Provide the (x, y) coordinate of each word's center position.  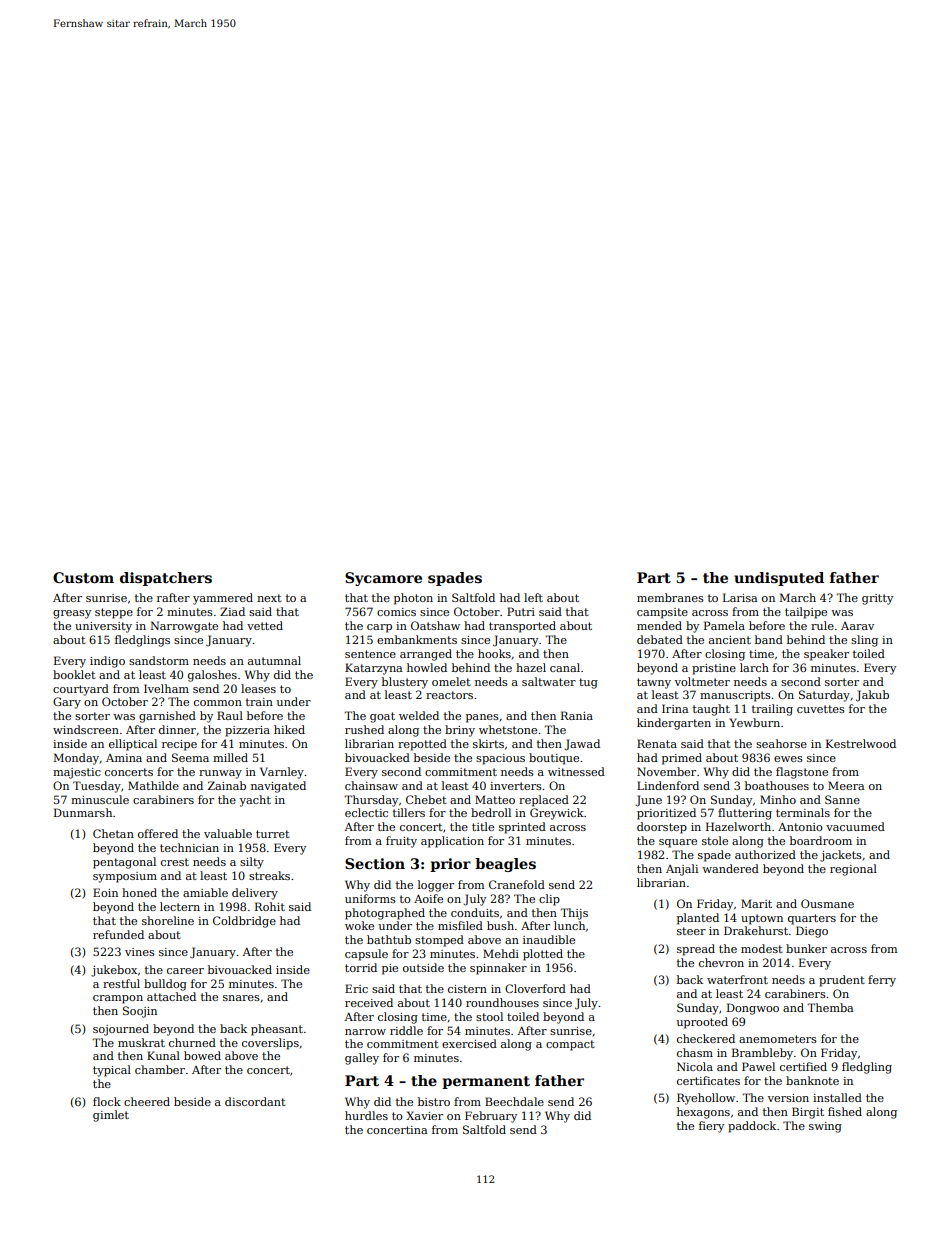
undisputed (779, 579)
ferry (882, 981)
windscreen (86, 729)
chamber (160, 1069)
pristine (714, 669)
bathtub (389, 939)
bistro (434, 1101)
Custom (83, 577)
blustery (405, 683)
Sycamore (383, 579)
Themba (830, 1007)
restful (121, 983)
